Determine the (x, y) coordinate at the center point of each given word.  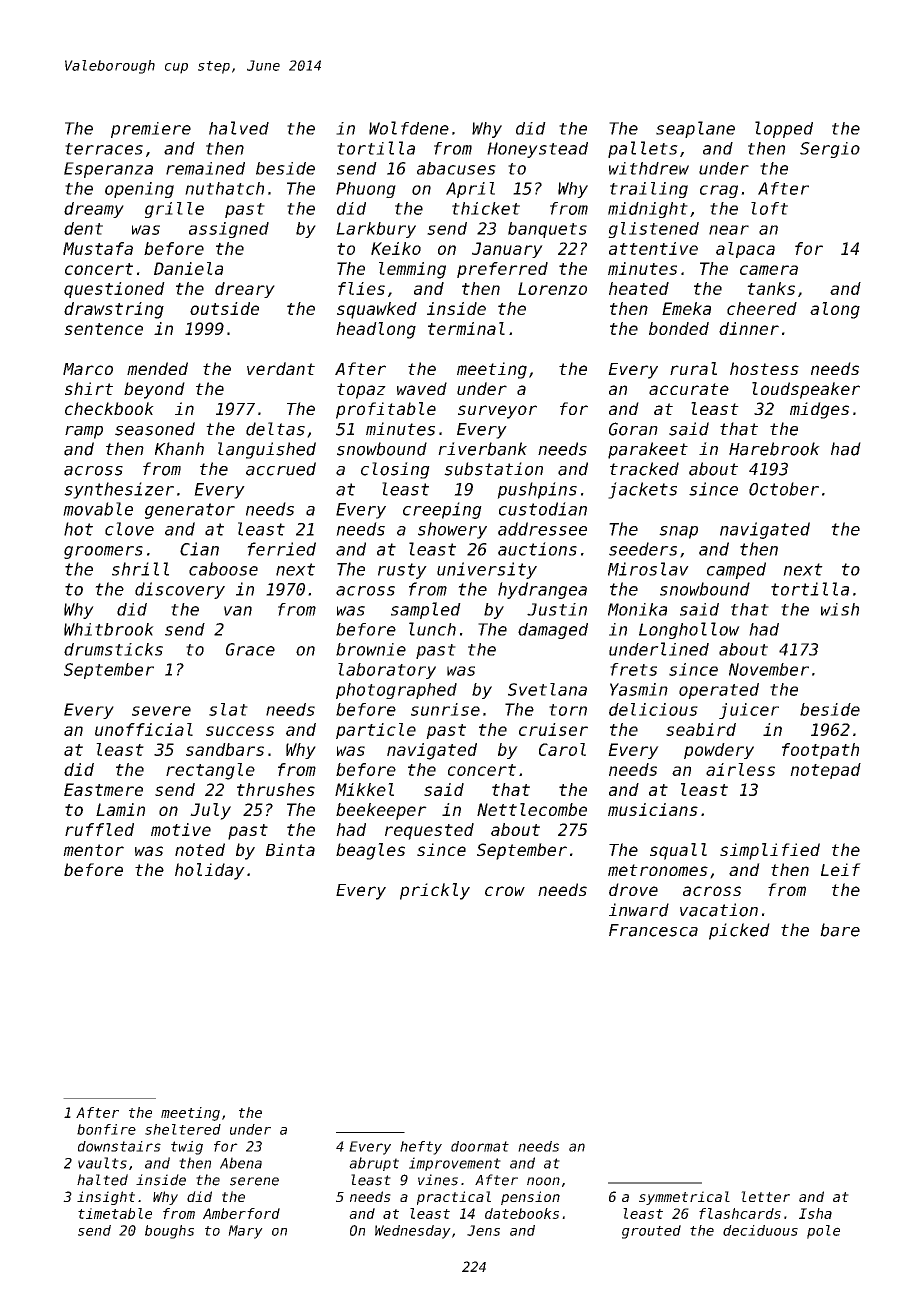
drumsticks (113, 649)
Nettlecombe (532, 809)
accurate (689, 389)
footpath (820, 751)
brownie (371, 649)
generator (190, 511)
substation (493, 469)
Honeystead (537, 150)
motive (181, 829)
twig (187, 1148)
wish (840, 609)
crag (719, 191)
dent (83, 228)
